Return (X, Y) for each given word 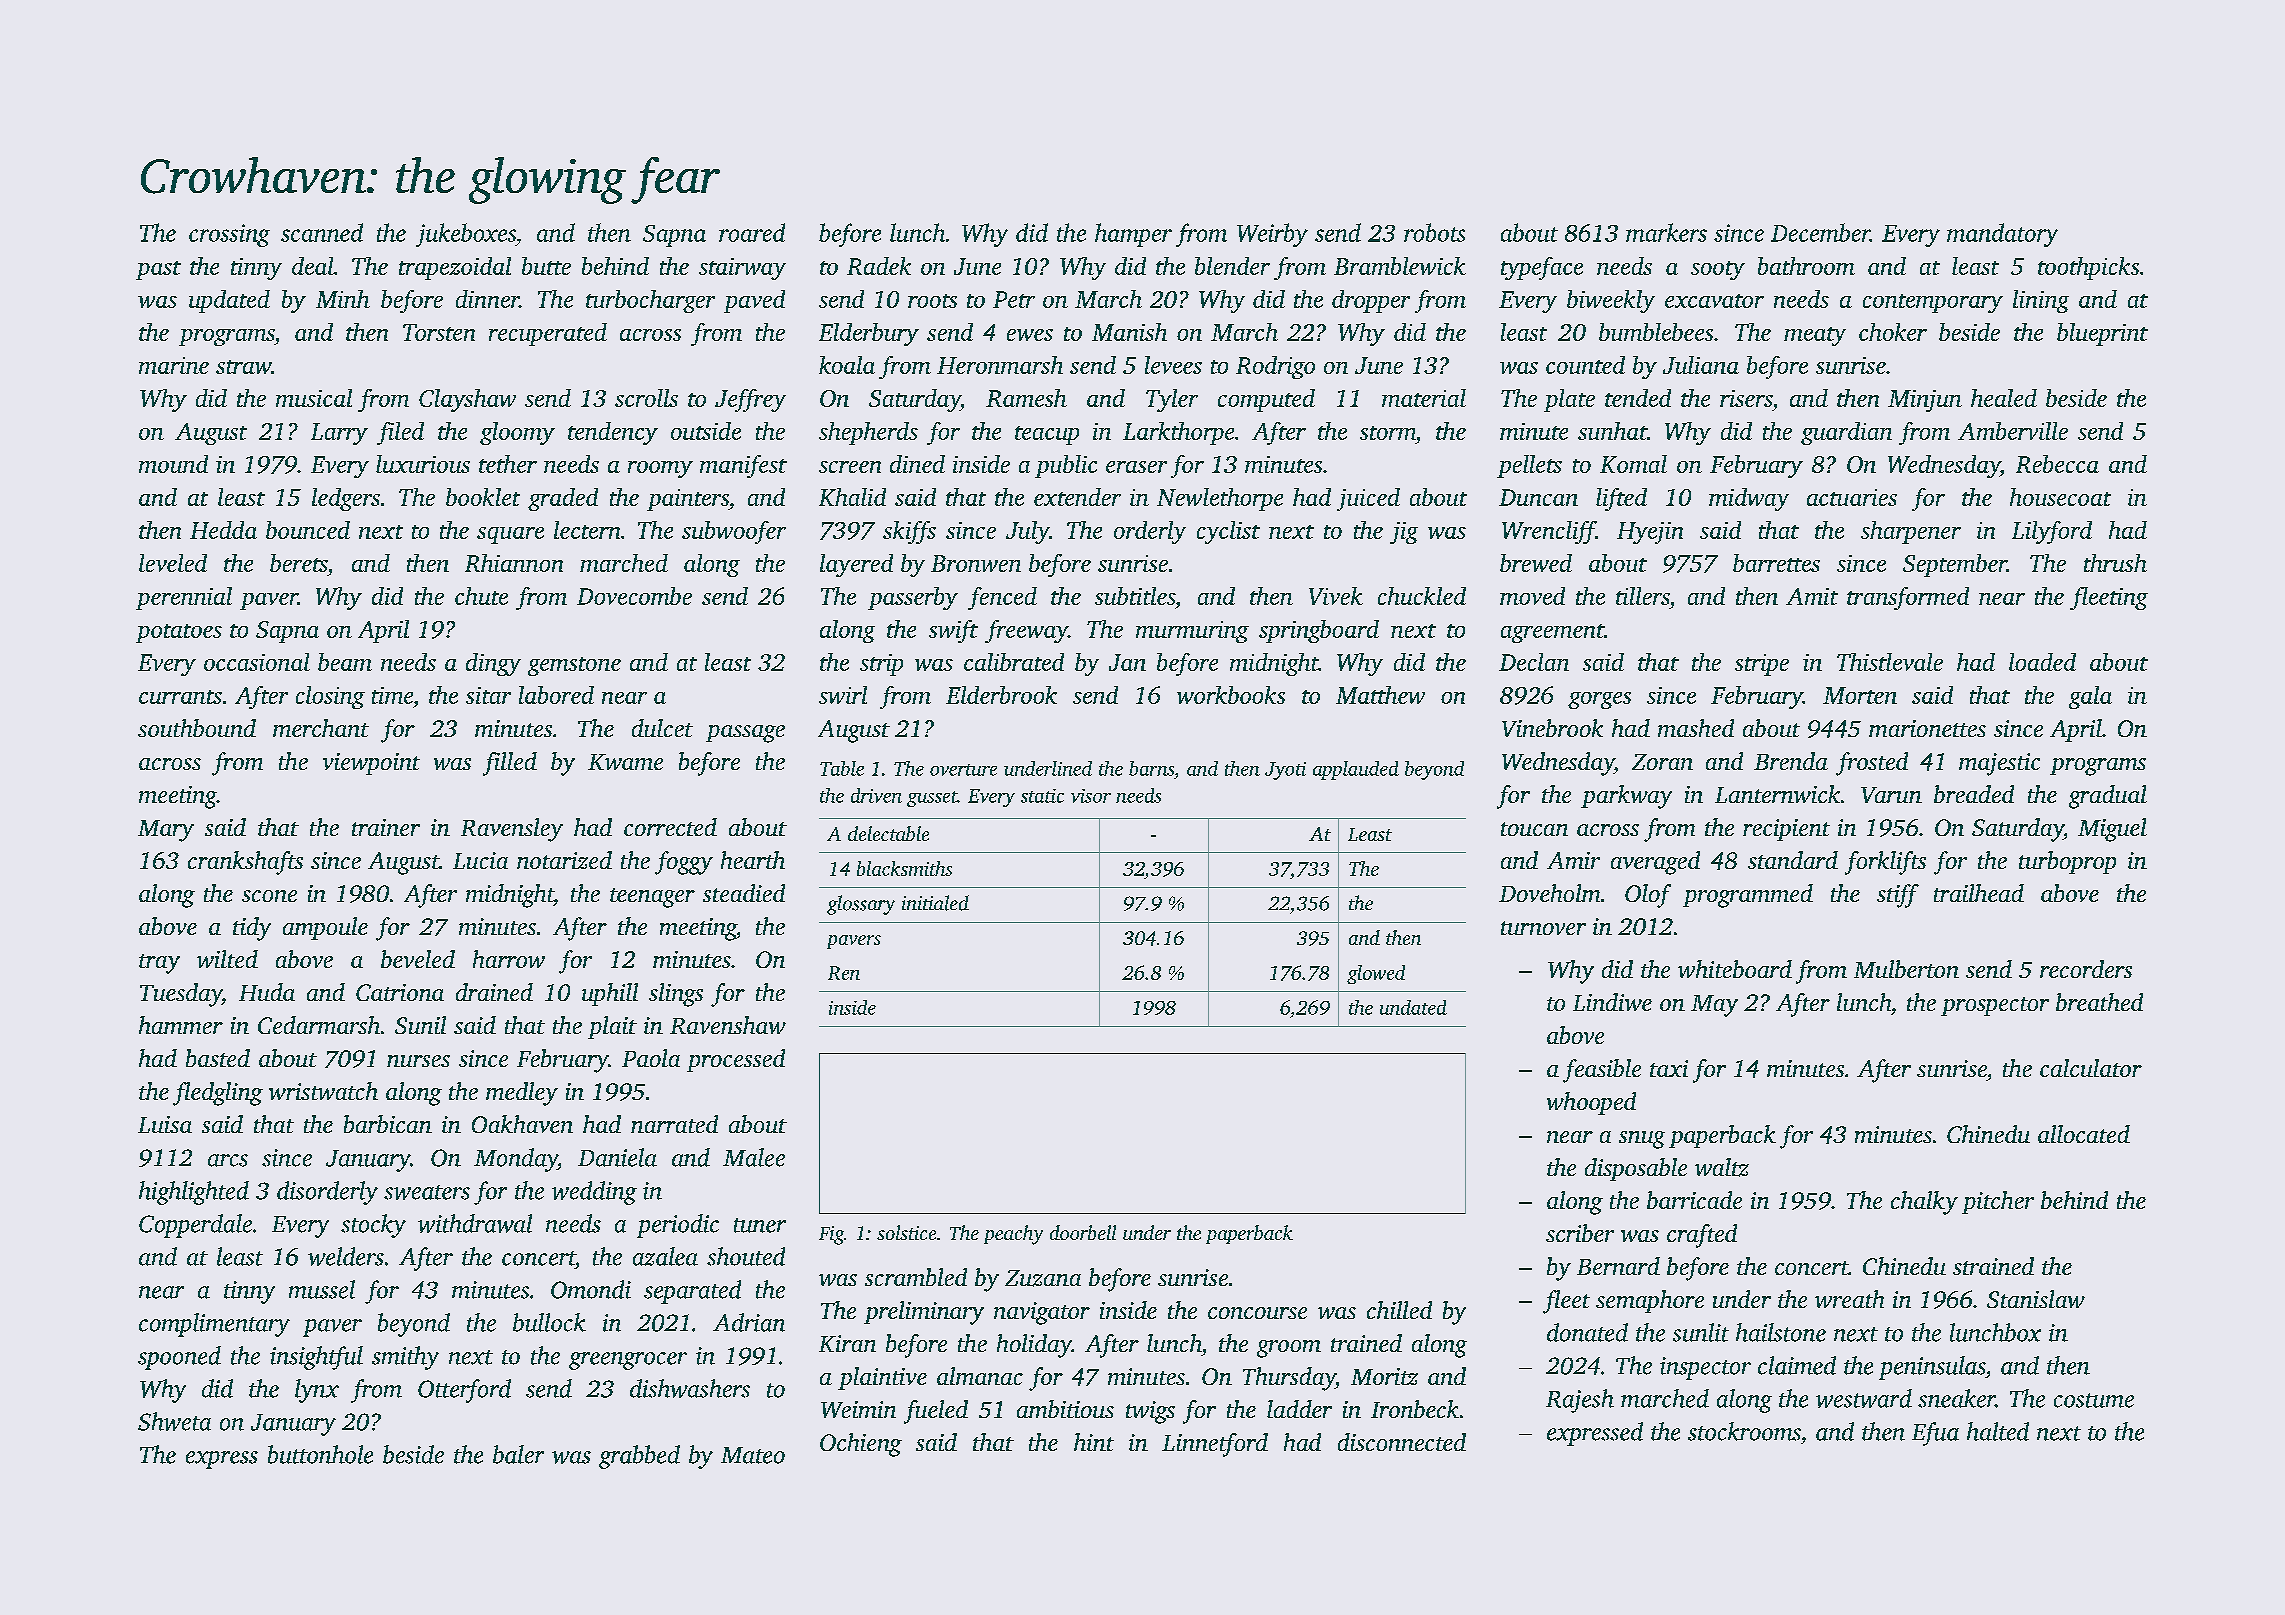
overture (963, 770)
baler (518, 1454)
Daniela (617, 1157)
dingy (493, 664)
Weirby (1272, 235)
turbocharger (650, 301)
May (1714, 1006)
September (1955, 565)
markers (1666, 232)
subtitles (1135, 596)
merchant (321, 728)
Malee (754, 1157)
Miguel (2112, 830)
